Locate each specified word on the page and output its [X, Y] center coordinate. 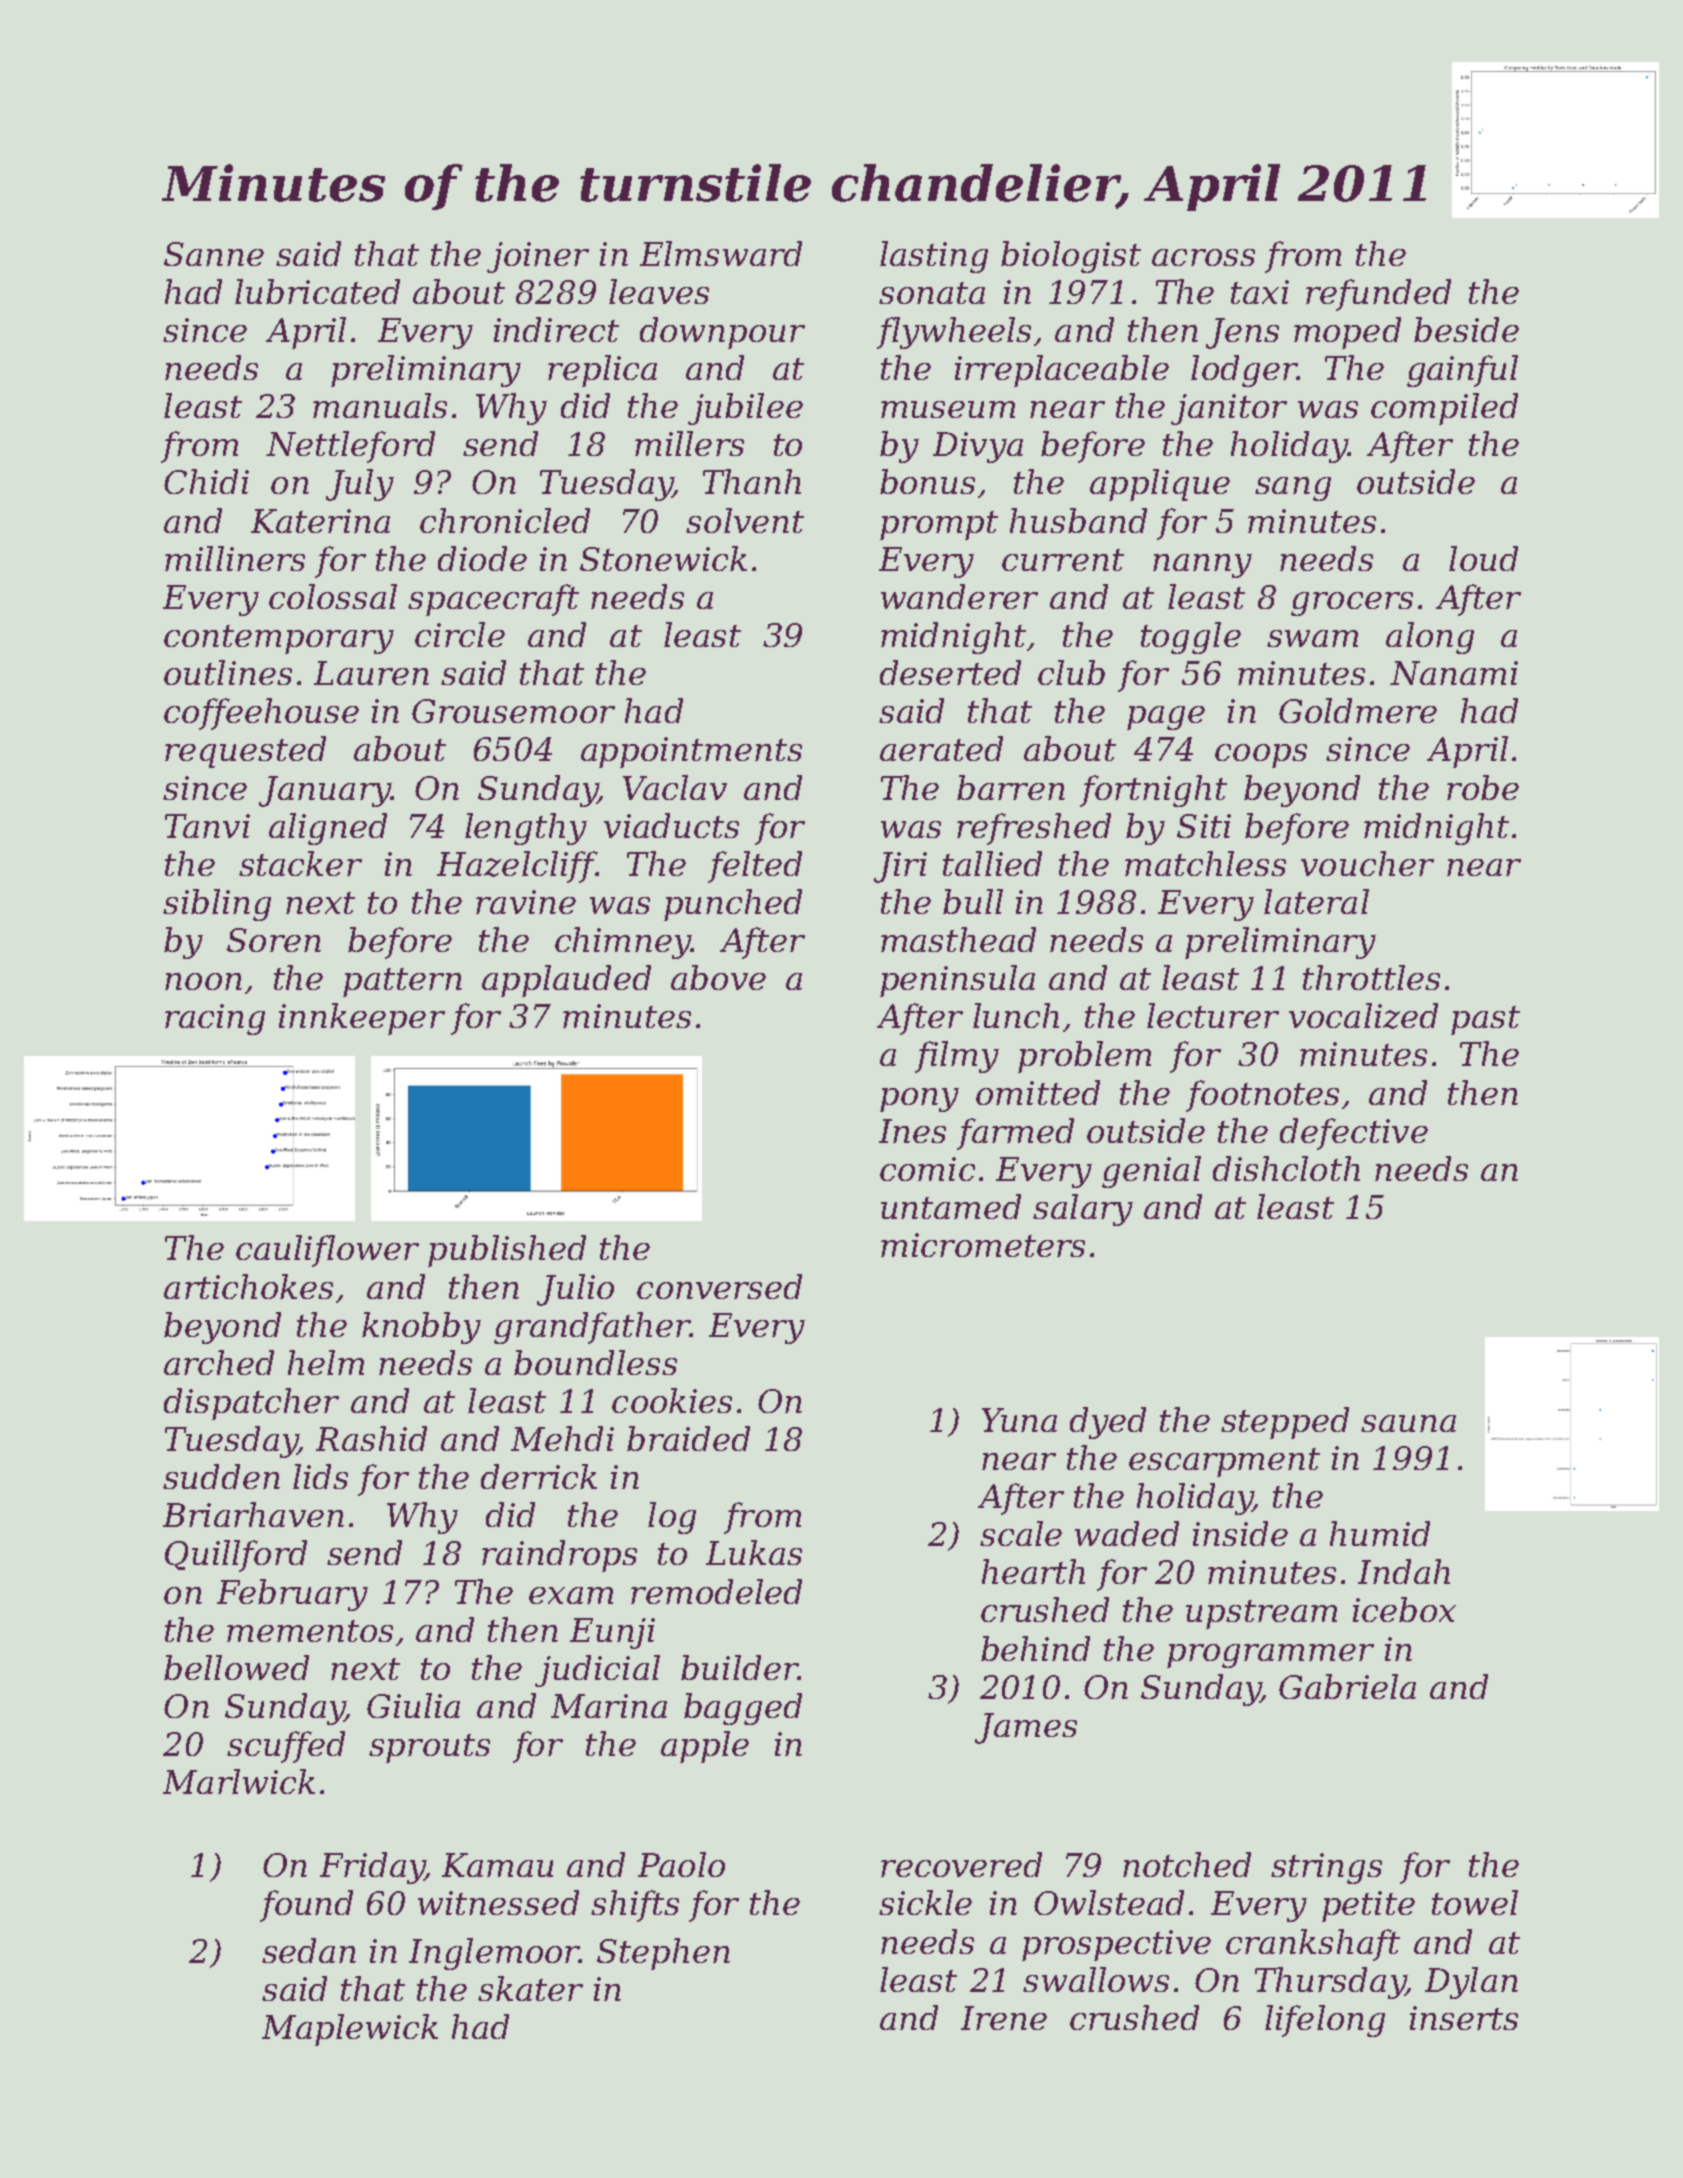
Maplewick [350, 2030]
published [507, 1251]
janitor [1229, 409]
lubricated [317, 291]
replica [602, 371]
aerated [941, 748]
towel [1475, 1902]
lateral [1316, 901]
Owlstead [1109, 1902]
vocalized [1363, 1016]
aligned [328, 829]
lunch [1016, 1015]
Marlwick [239, 1781]
